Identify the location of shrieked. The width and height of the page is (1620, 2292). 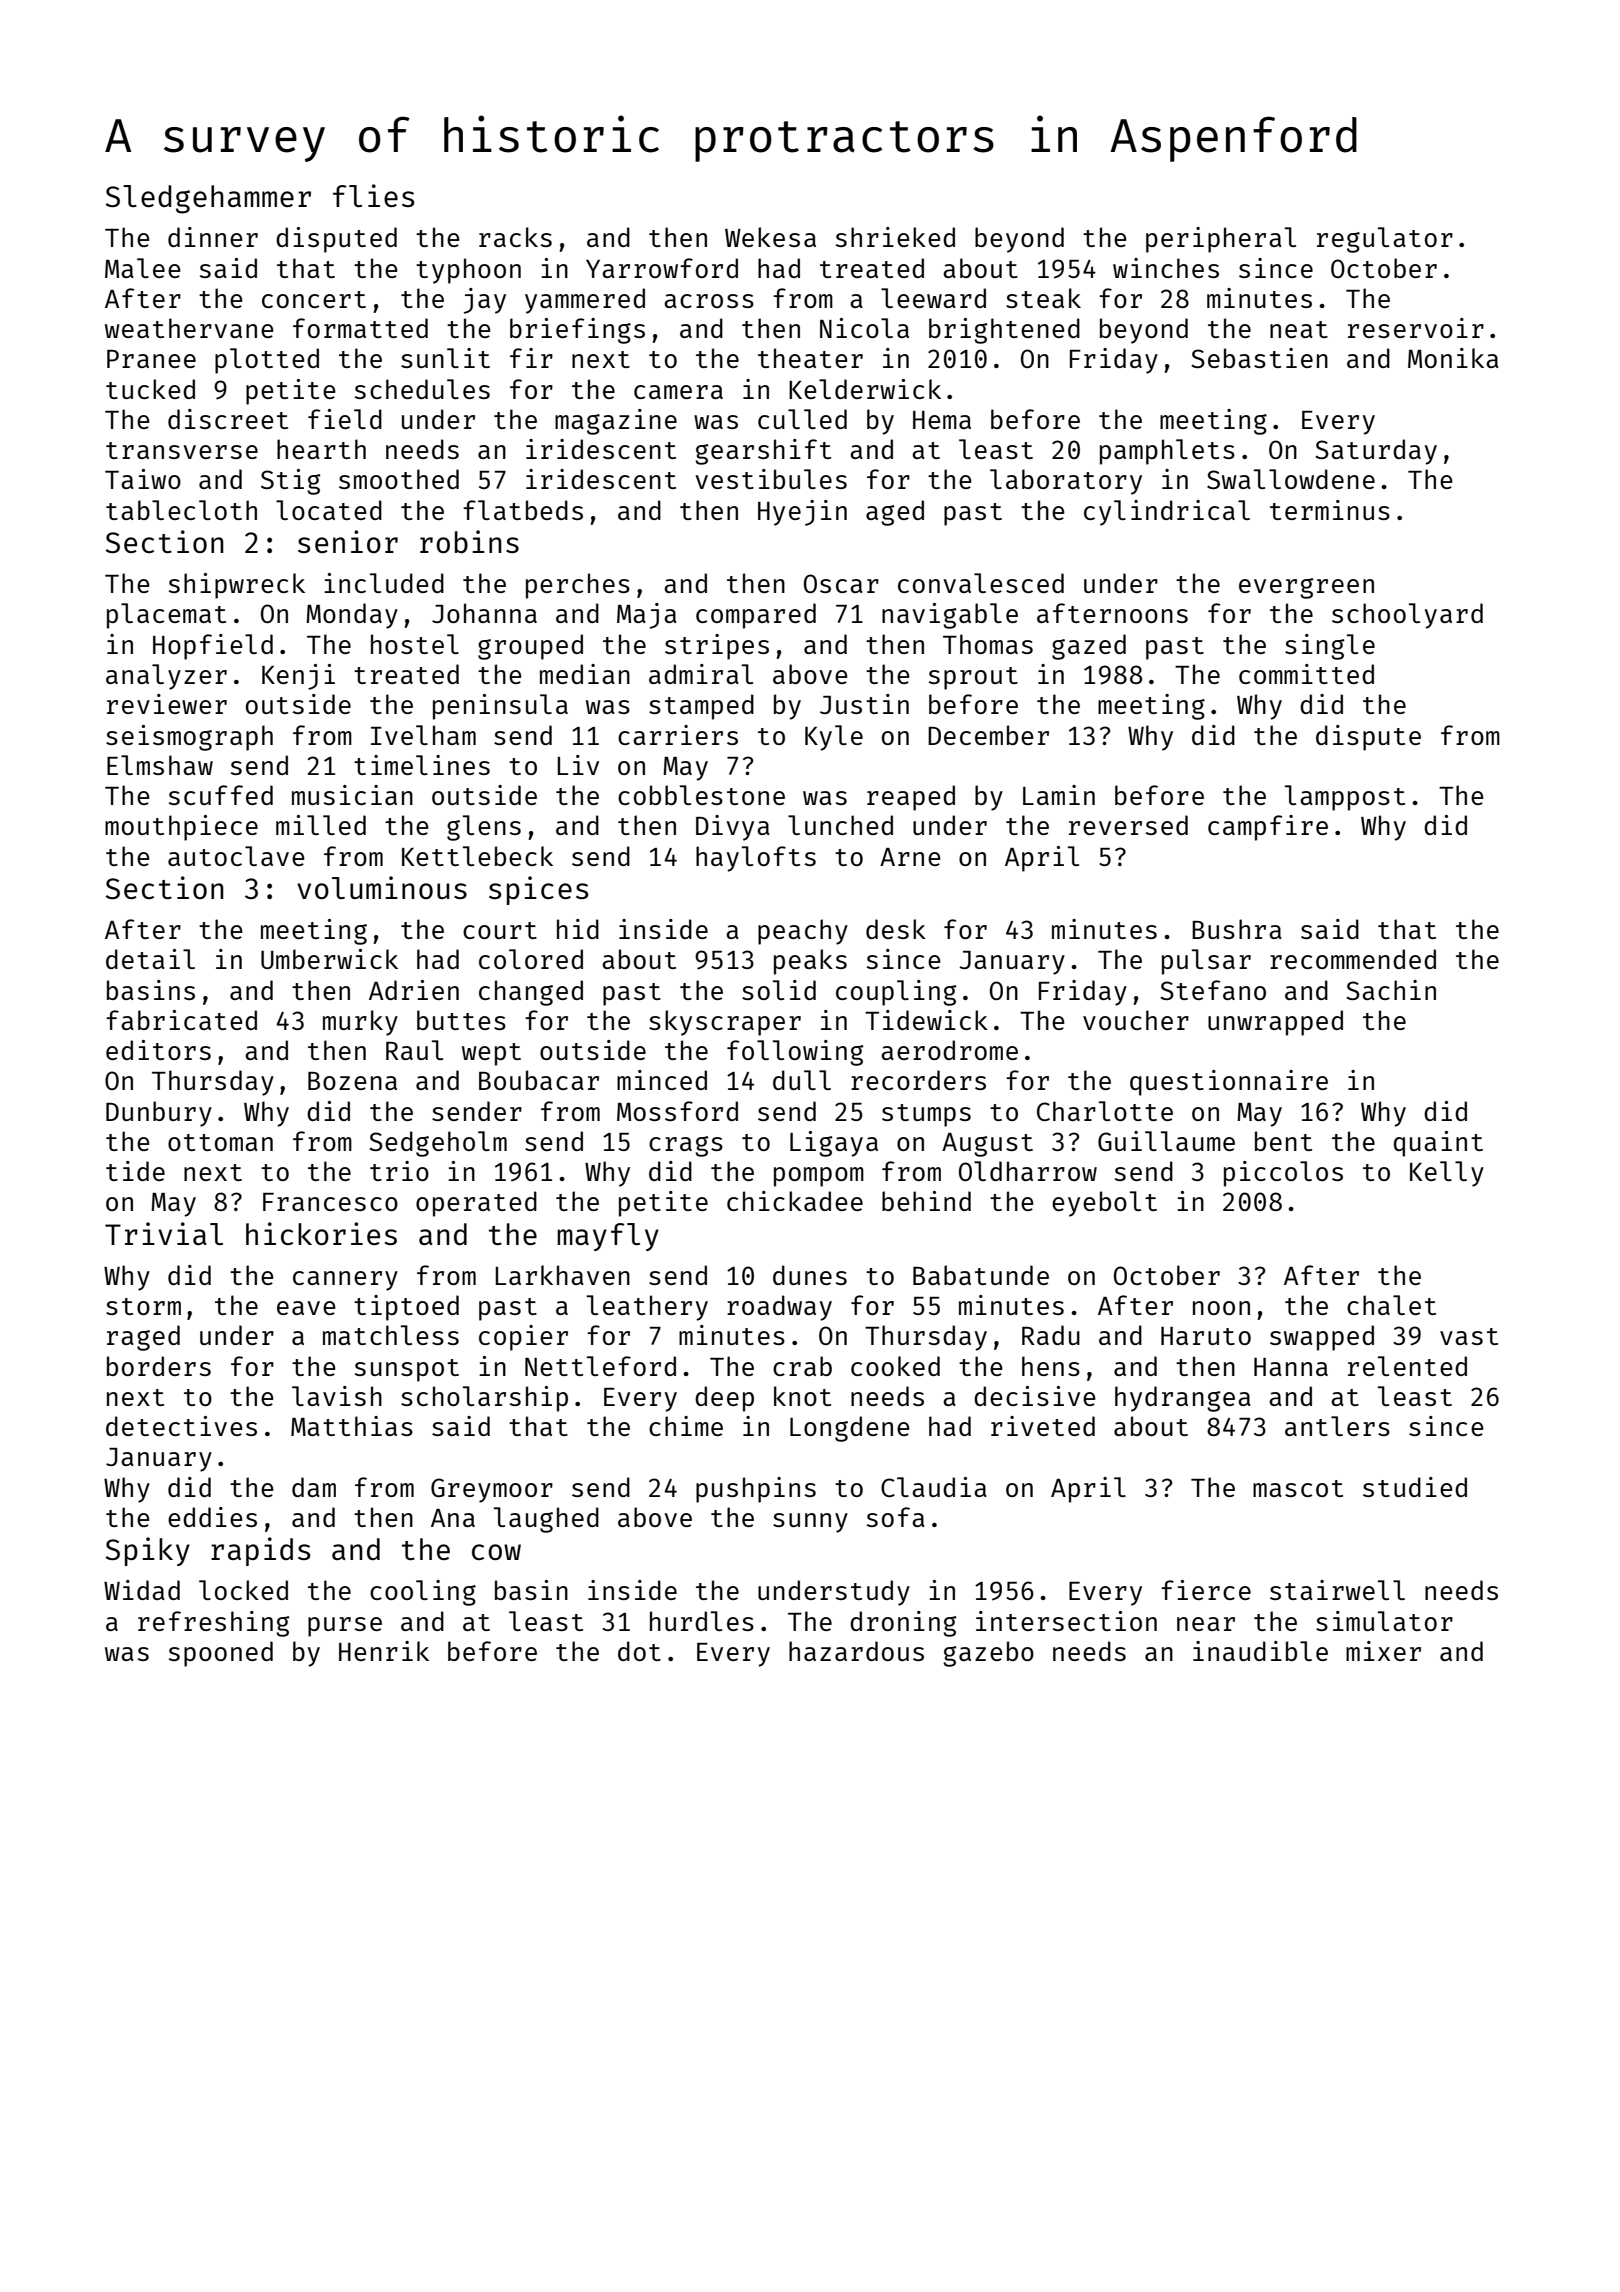
(895, 237).
